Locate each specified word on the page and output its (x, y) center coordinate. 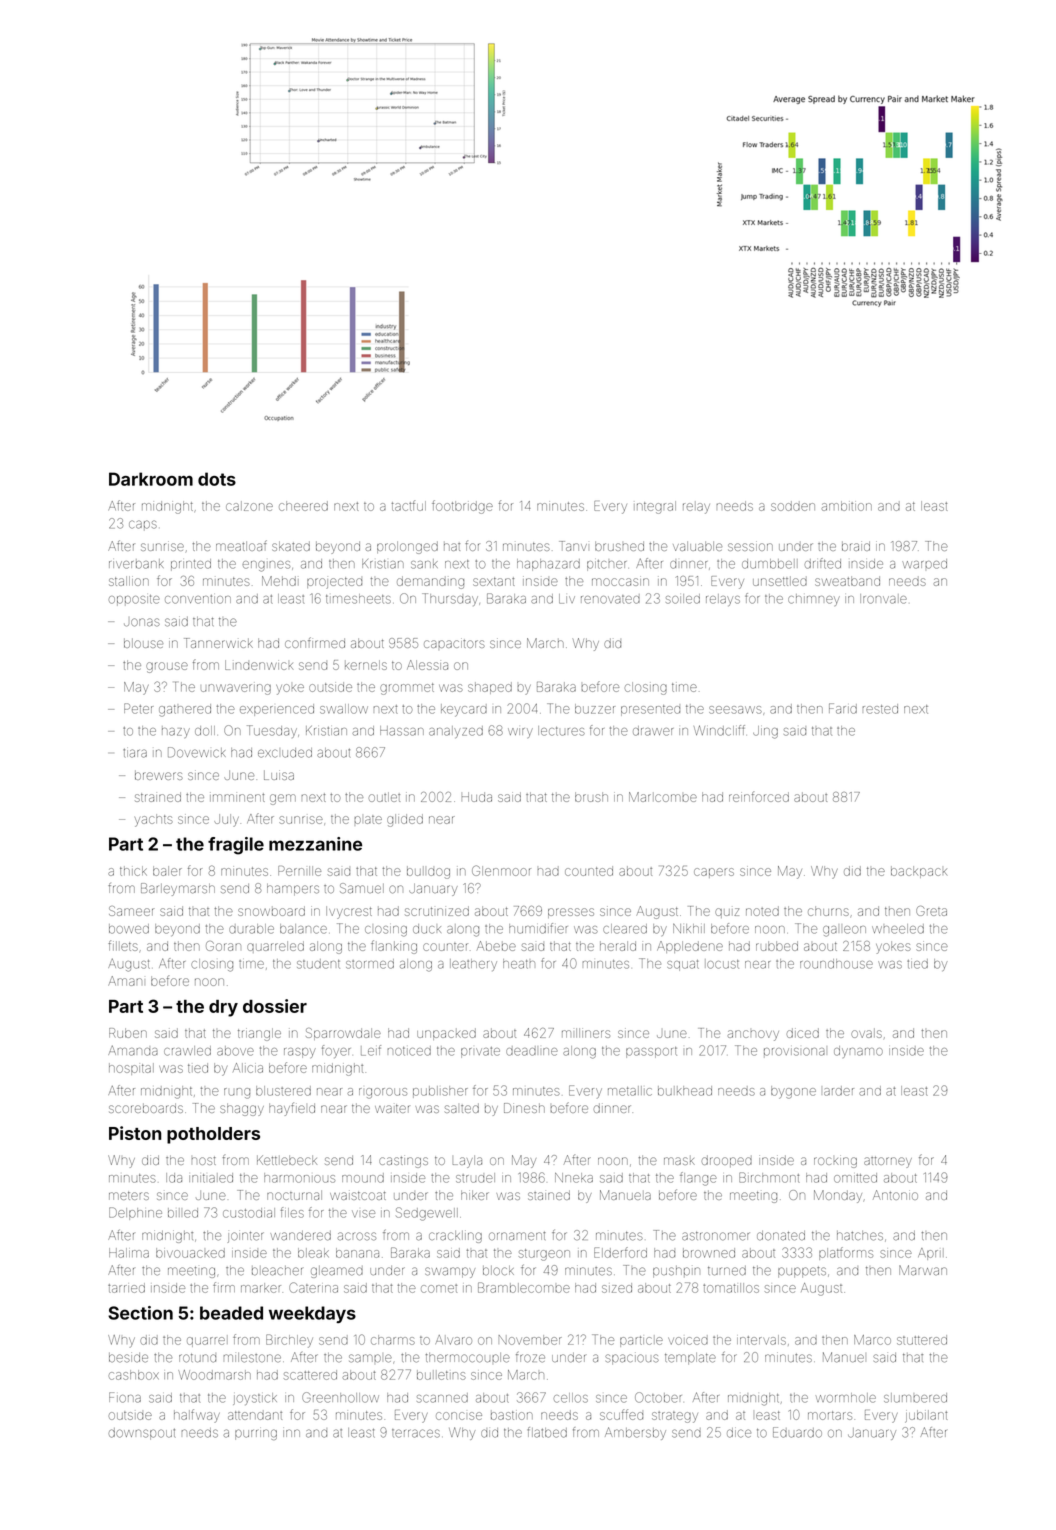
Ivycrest (349, 912)
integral (655, 507)
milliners (586, 1033)
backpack (919, 872)
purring (256, 1434)
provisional (794, 1052)
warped (924, 564)
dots (217, 479)
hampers (293, 889)
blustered (283, 1091)
